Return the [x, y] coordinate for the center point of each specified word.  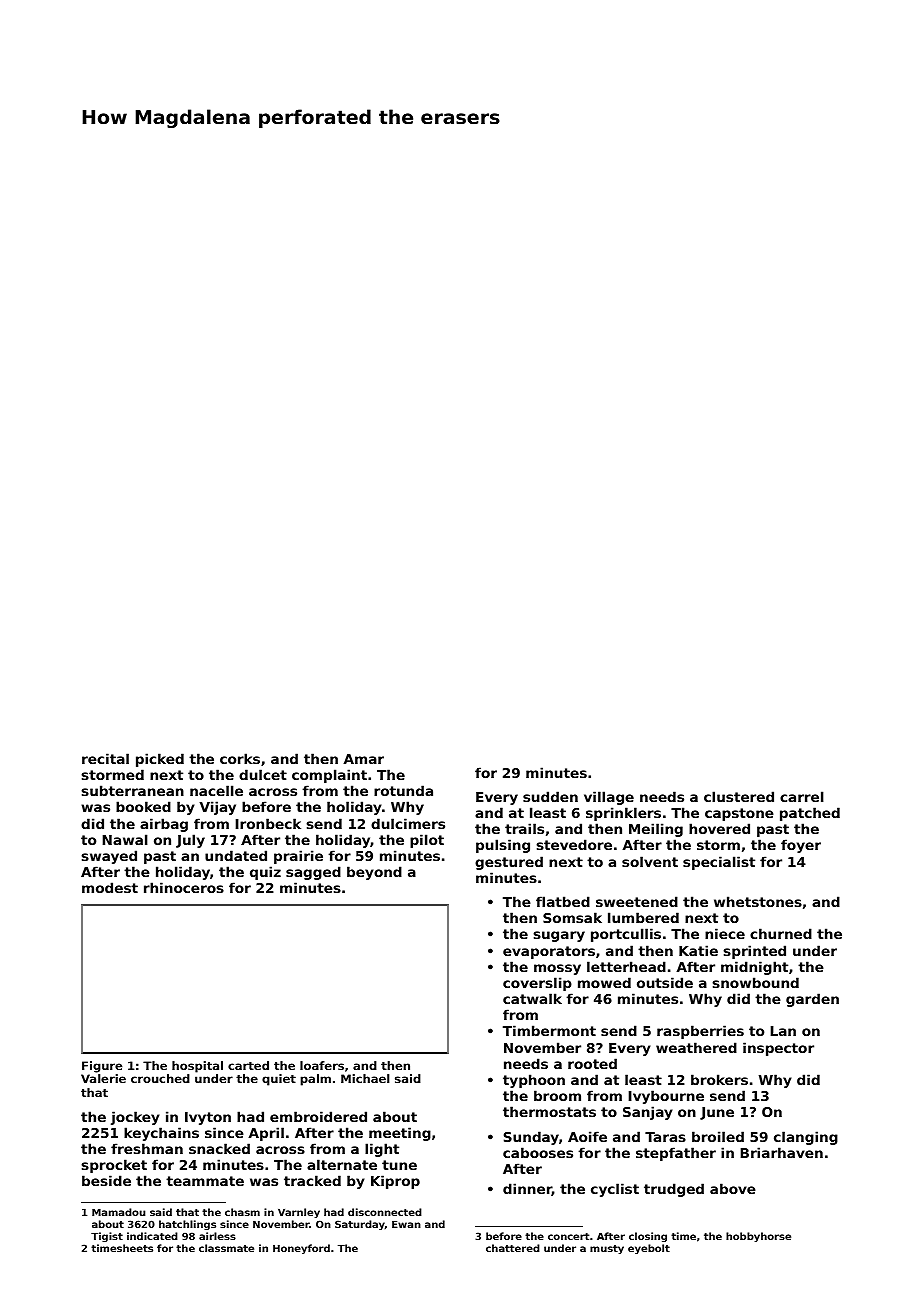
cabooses [538, 1152]
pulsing [503, 846]
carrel [802, 796]
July [190, 841]
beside [106, 1180]
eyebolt [649, 1249]
